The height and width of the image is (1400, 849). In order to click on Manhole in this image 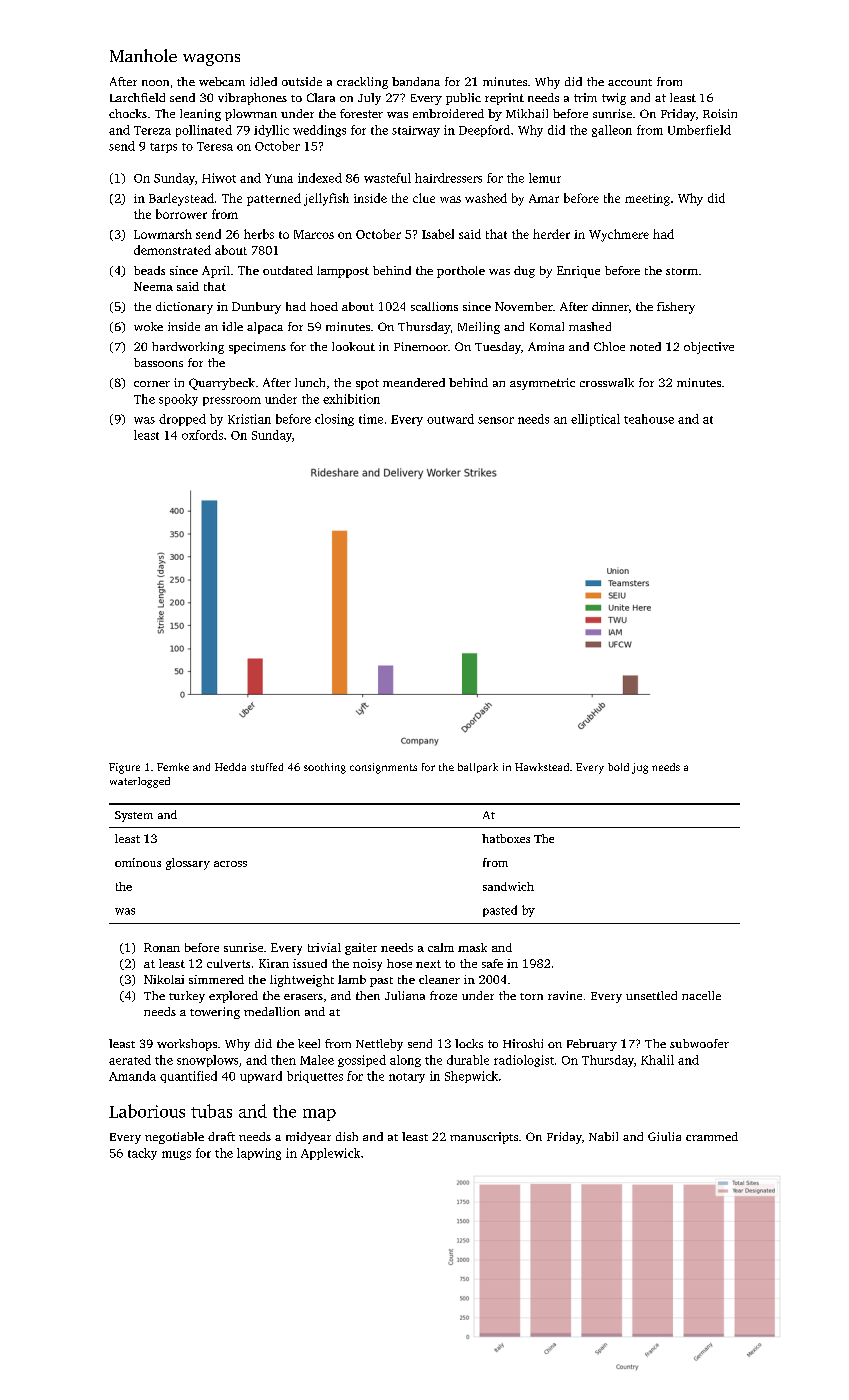, I will do `click(143, 55)`.
